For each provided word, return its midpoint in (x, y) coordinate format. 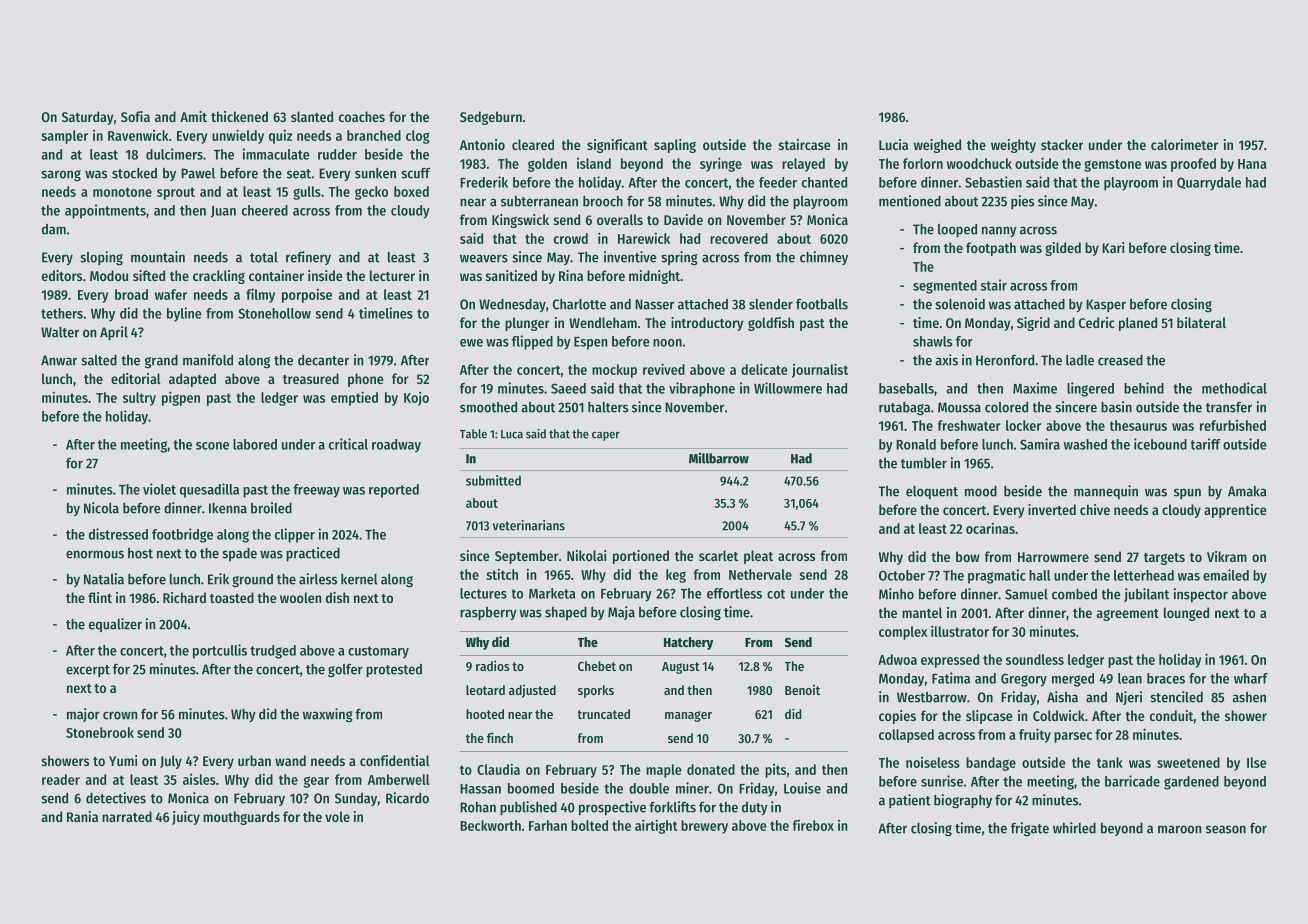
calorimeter (1184, 144)
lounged (1186, 614)
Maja (621, 613)
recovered (739, 238)
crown (120, 715)
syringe (721, 164)
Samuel (1026, 594)
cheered (265, 210)
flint (100, 597)
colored (1006, 407)
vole (337, 816)
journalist (820, 370)
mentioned (910, 201)
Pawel (198, 173)
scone (212, 446)
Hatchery (688, 643)
